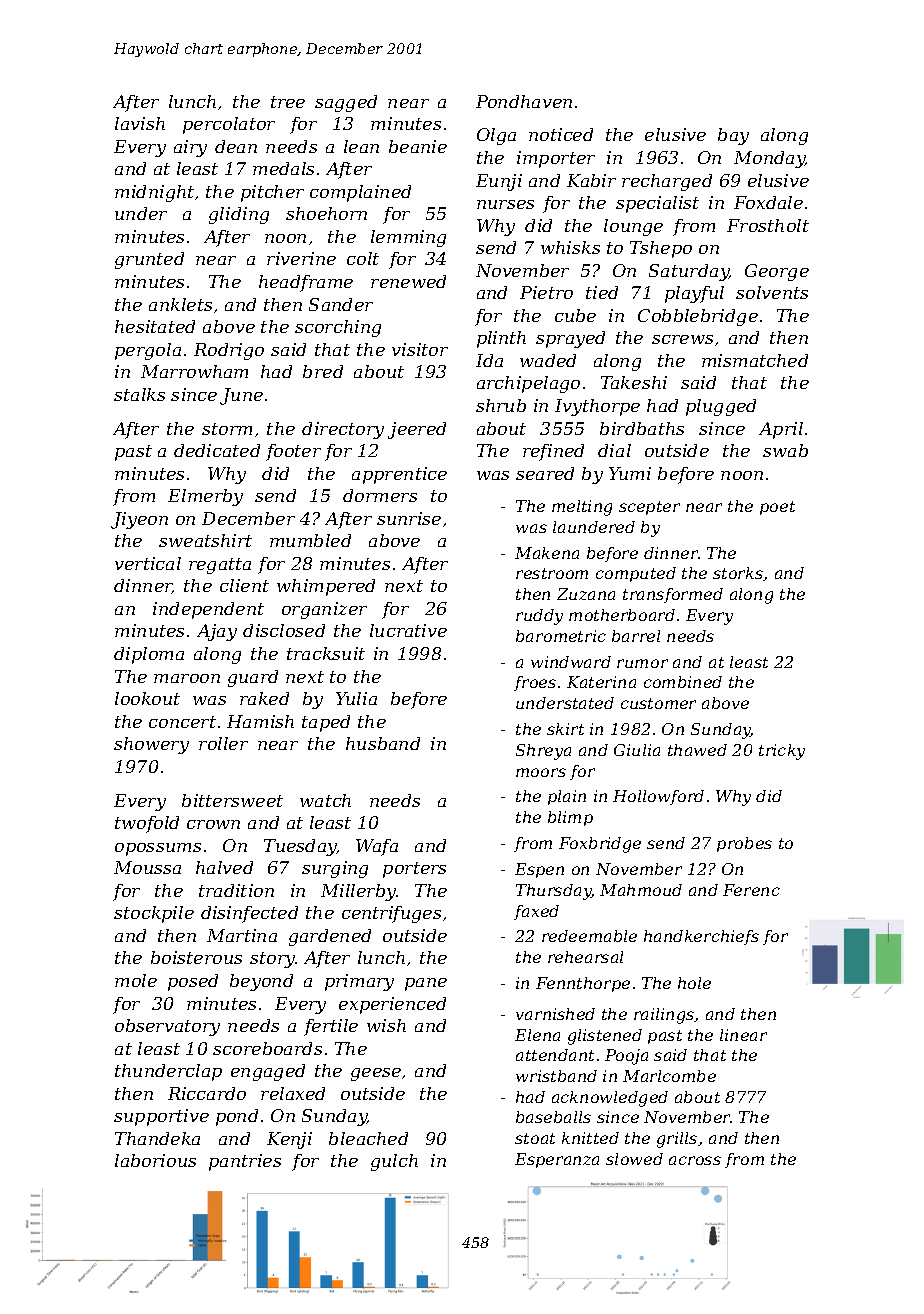  I want to click on sunrise, so click(409, 518).
